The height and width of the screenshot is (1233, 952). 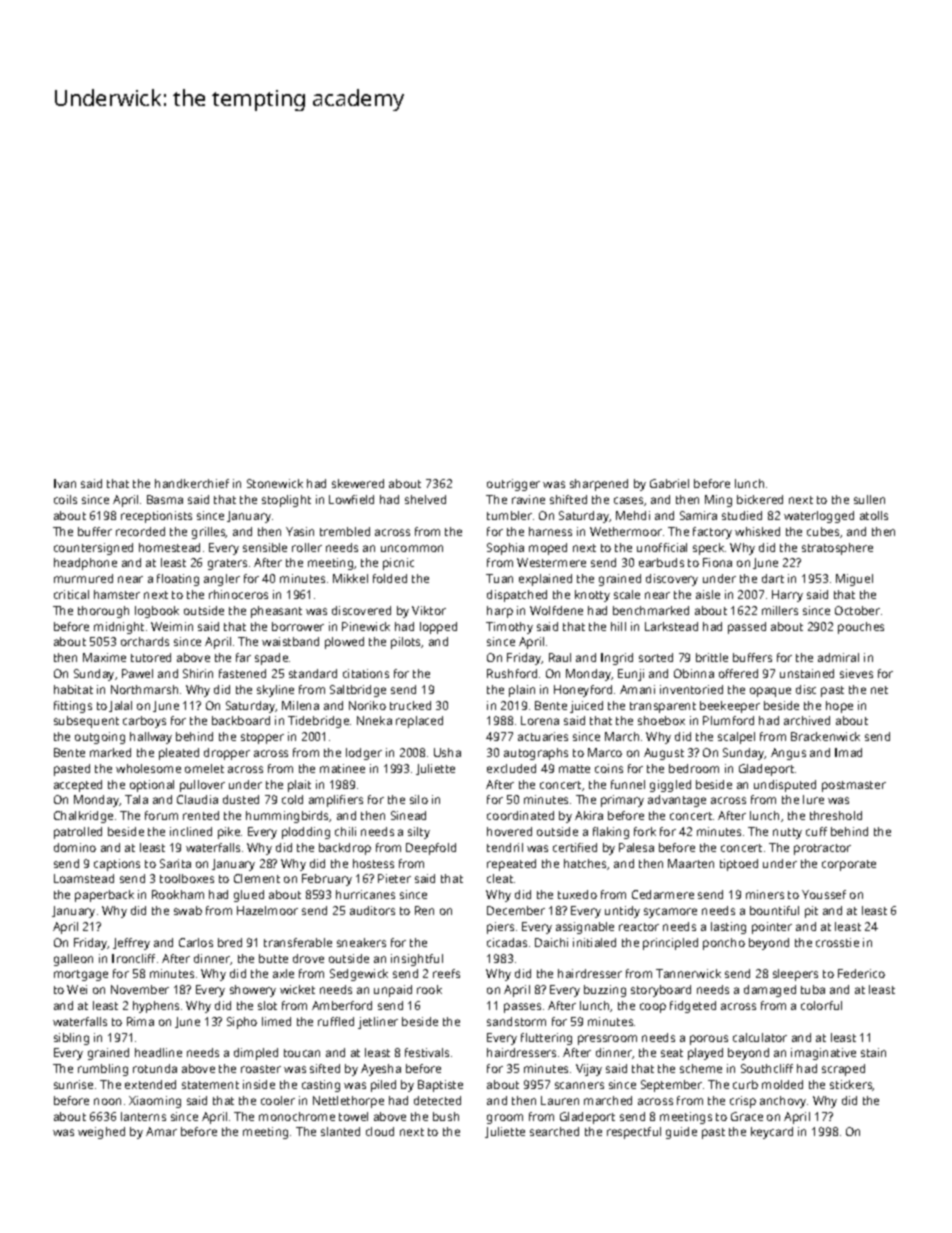 I want to click on protractor, so click(x=822, y=849).
